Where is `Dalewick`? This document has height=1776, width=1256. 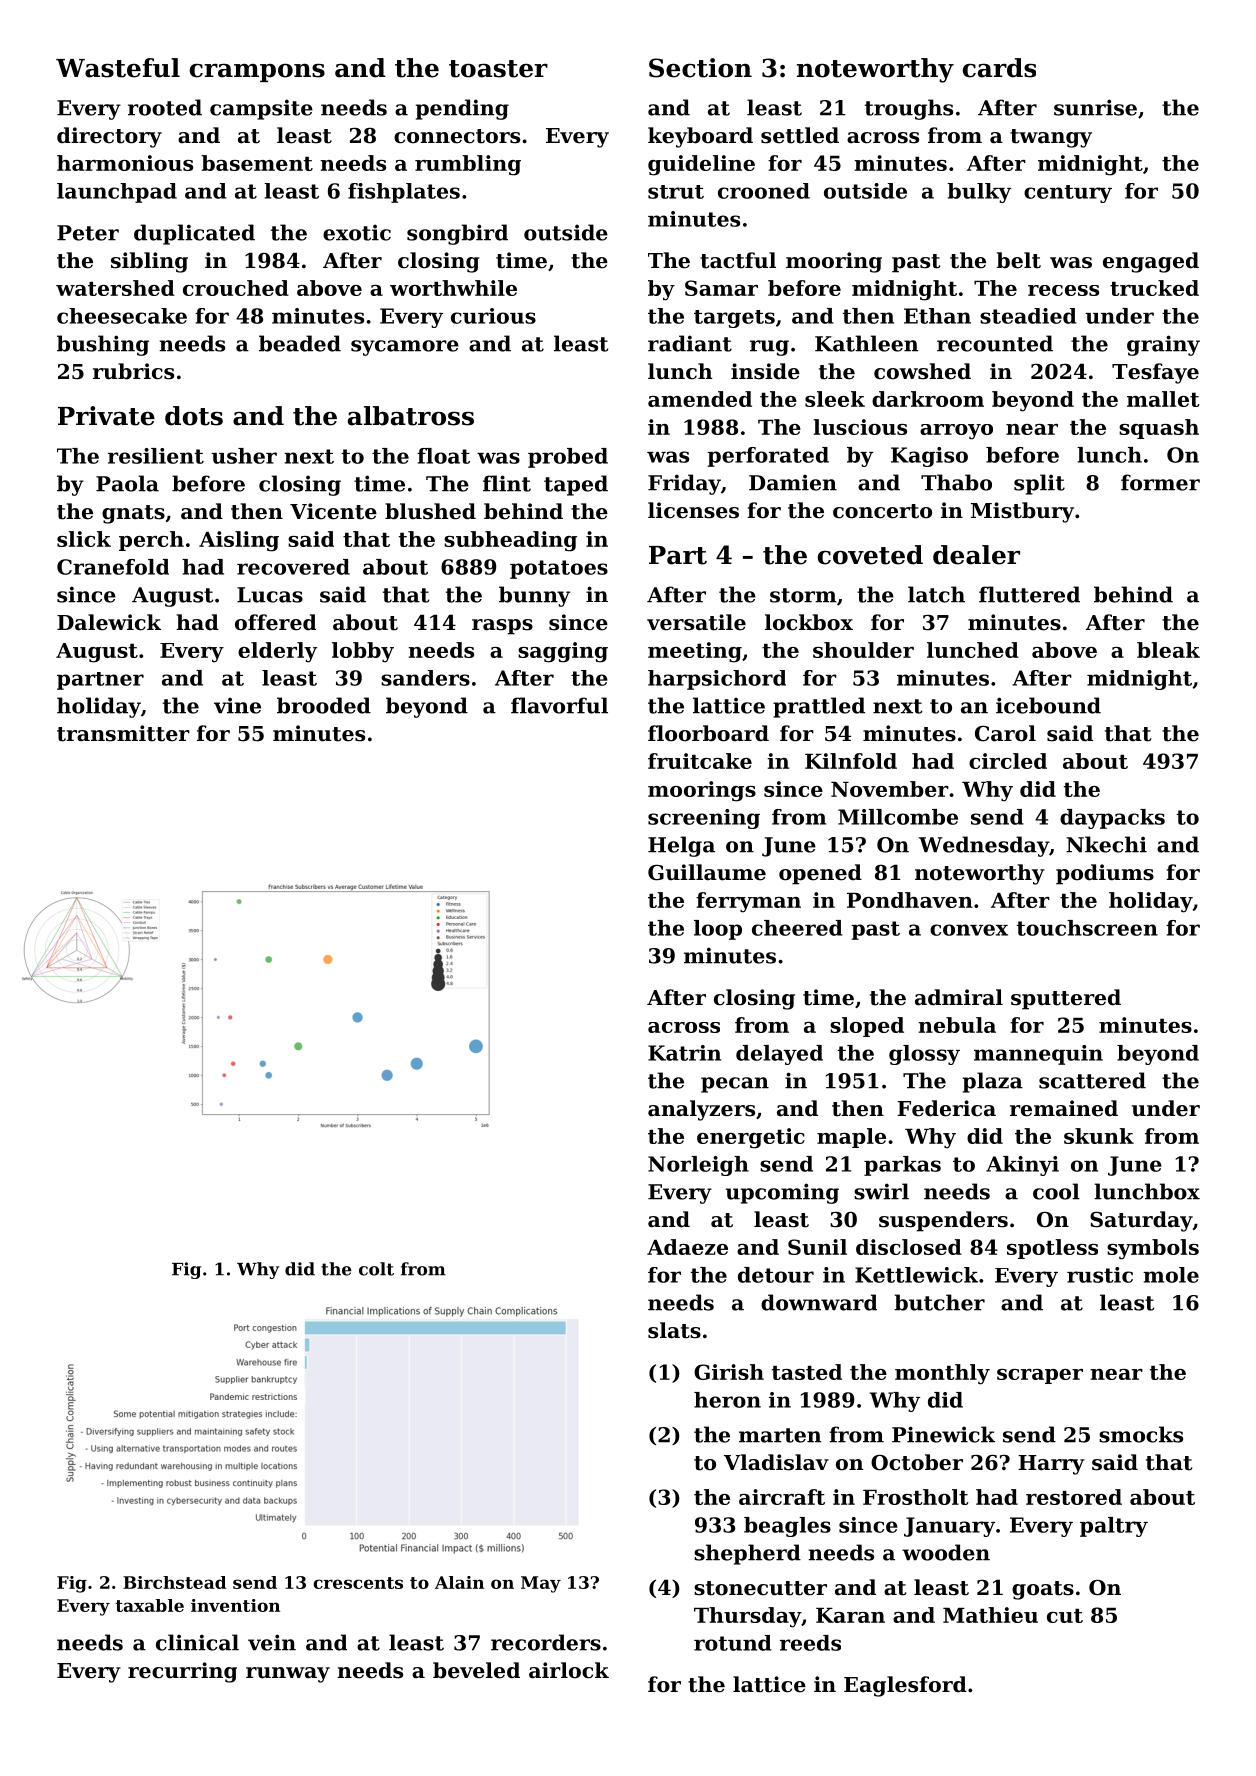
Dalewick is located at coordinates (109, 622).
